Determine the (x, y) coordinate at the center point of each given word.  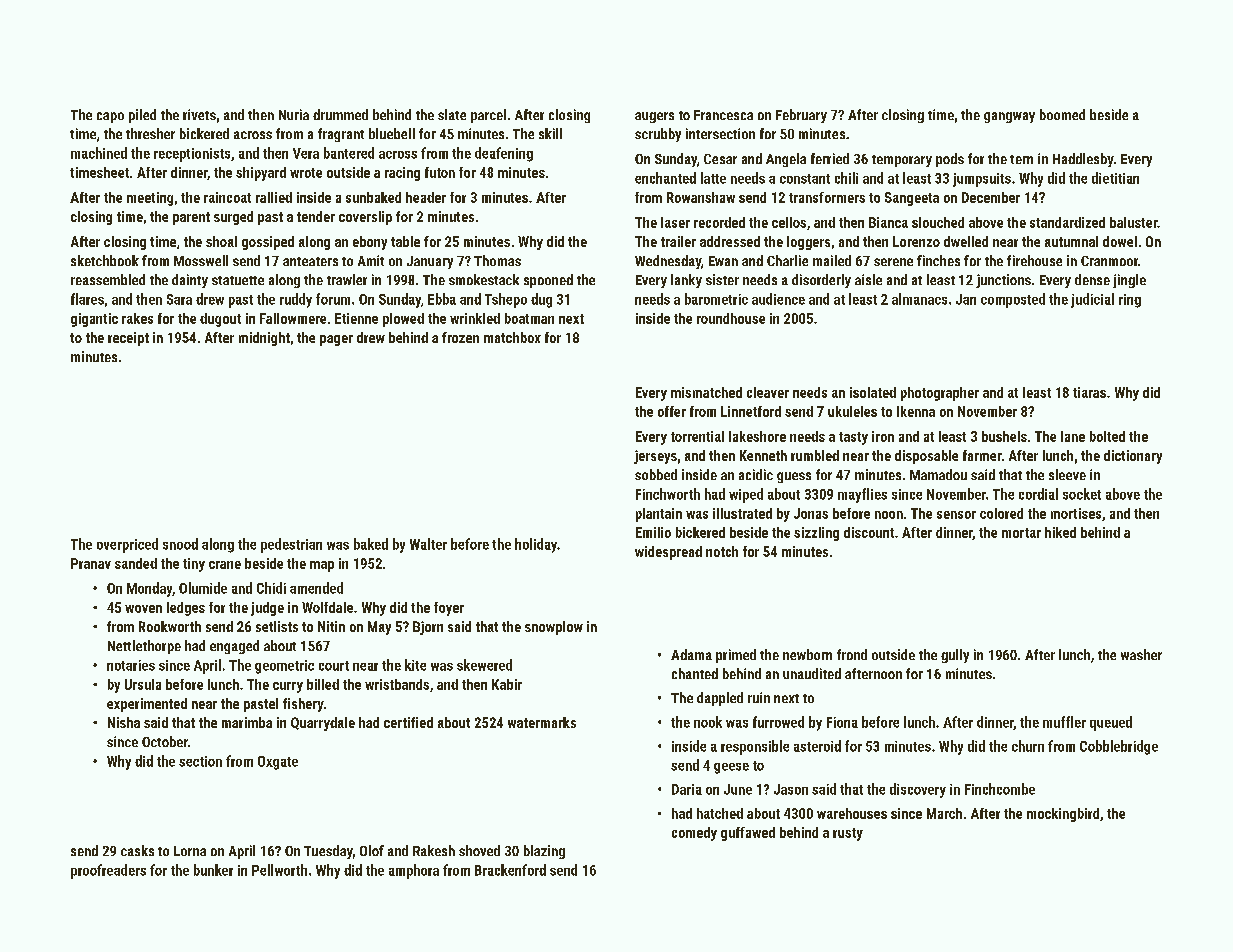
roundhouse (731, 318)
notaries (131, 665)
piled (142, 116)
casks (137, 850)
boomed (1062, 114)
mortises (1076, 513)
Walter (428, 544)
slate (452, 114)
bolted (1107, 436)
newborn (807, 654)
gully (955, 656)
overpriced (127, 545)
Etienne (356, 318)
